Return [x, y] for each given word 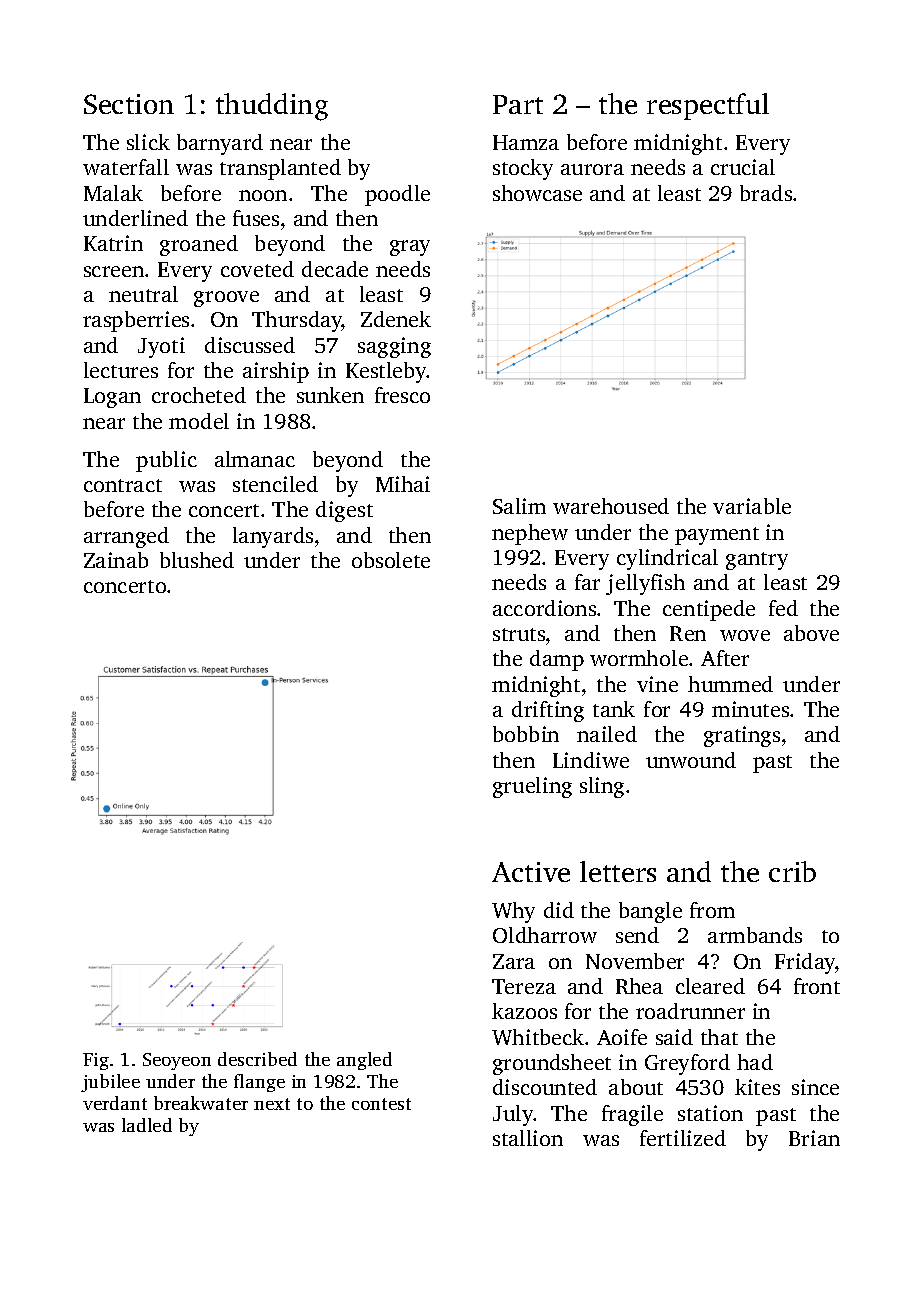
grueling [532, 787]
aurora [592, 169]
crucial [743, 167]
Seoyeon [177, 1061]
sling [602, 787]
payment [717, 536]
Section [129, 104]
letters [618, 871]
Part [518, 104]
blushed [197, 560]
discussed [250, 345]
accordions [544, 608]
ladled [147, 1125]
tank [614, 709]
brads [766, 193]
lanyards [273, 537]
